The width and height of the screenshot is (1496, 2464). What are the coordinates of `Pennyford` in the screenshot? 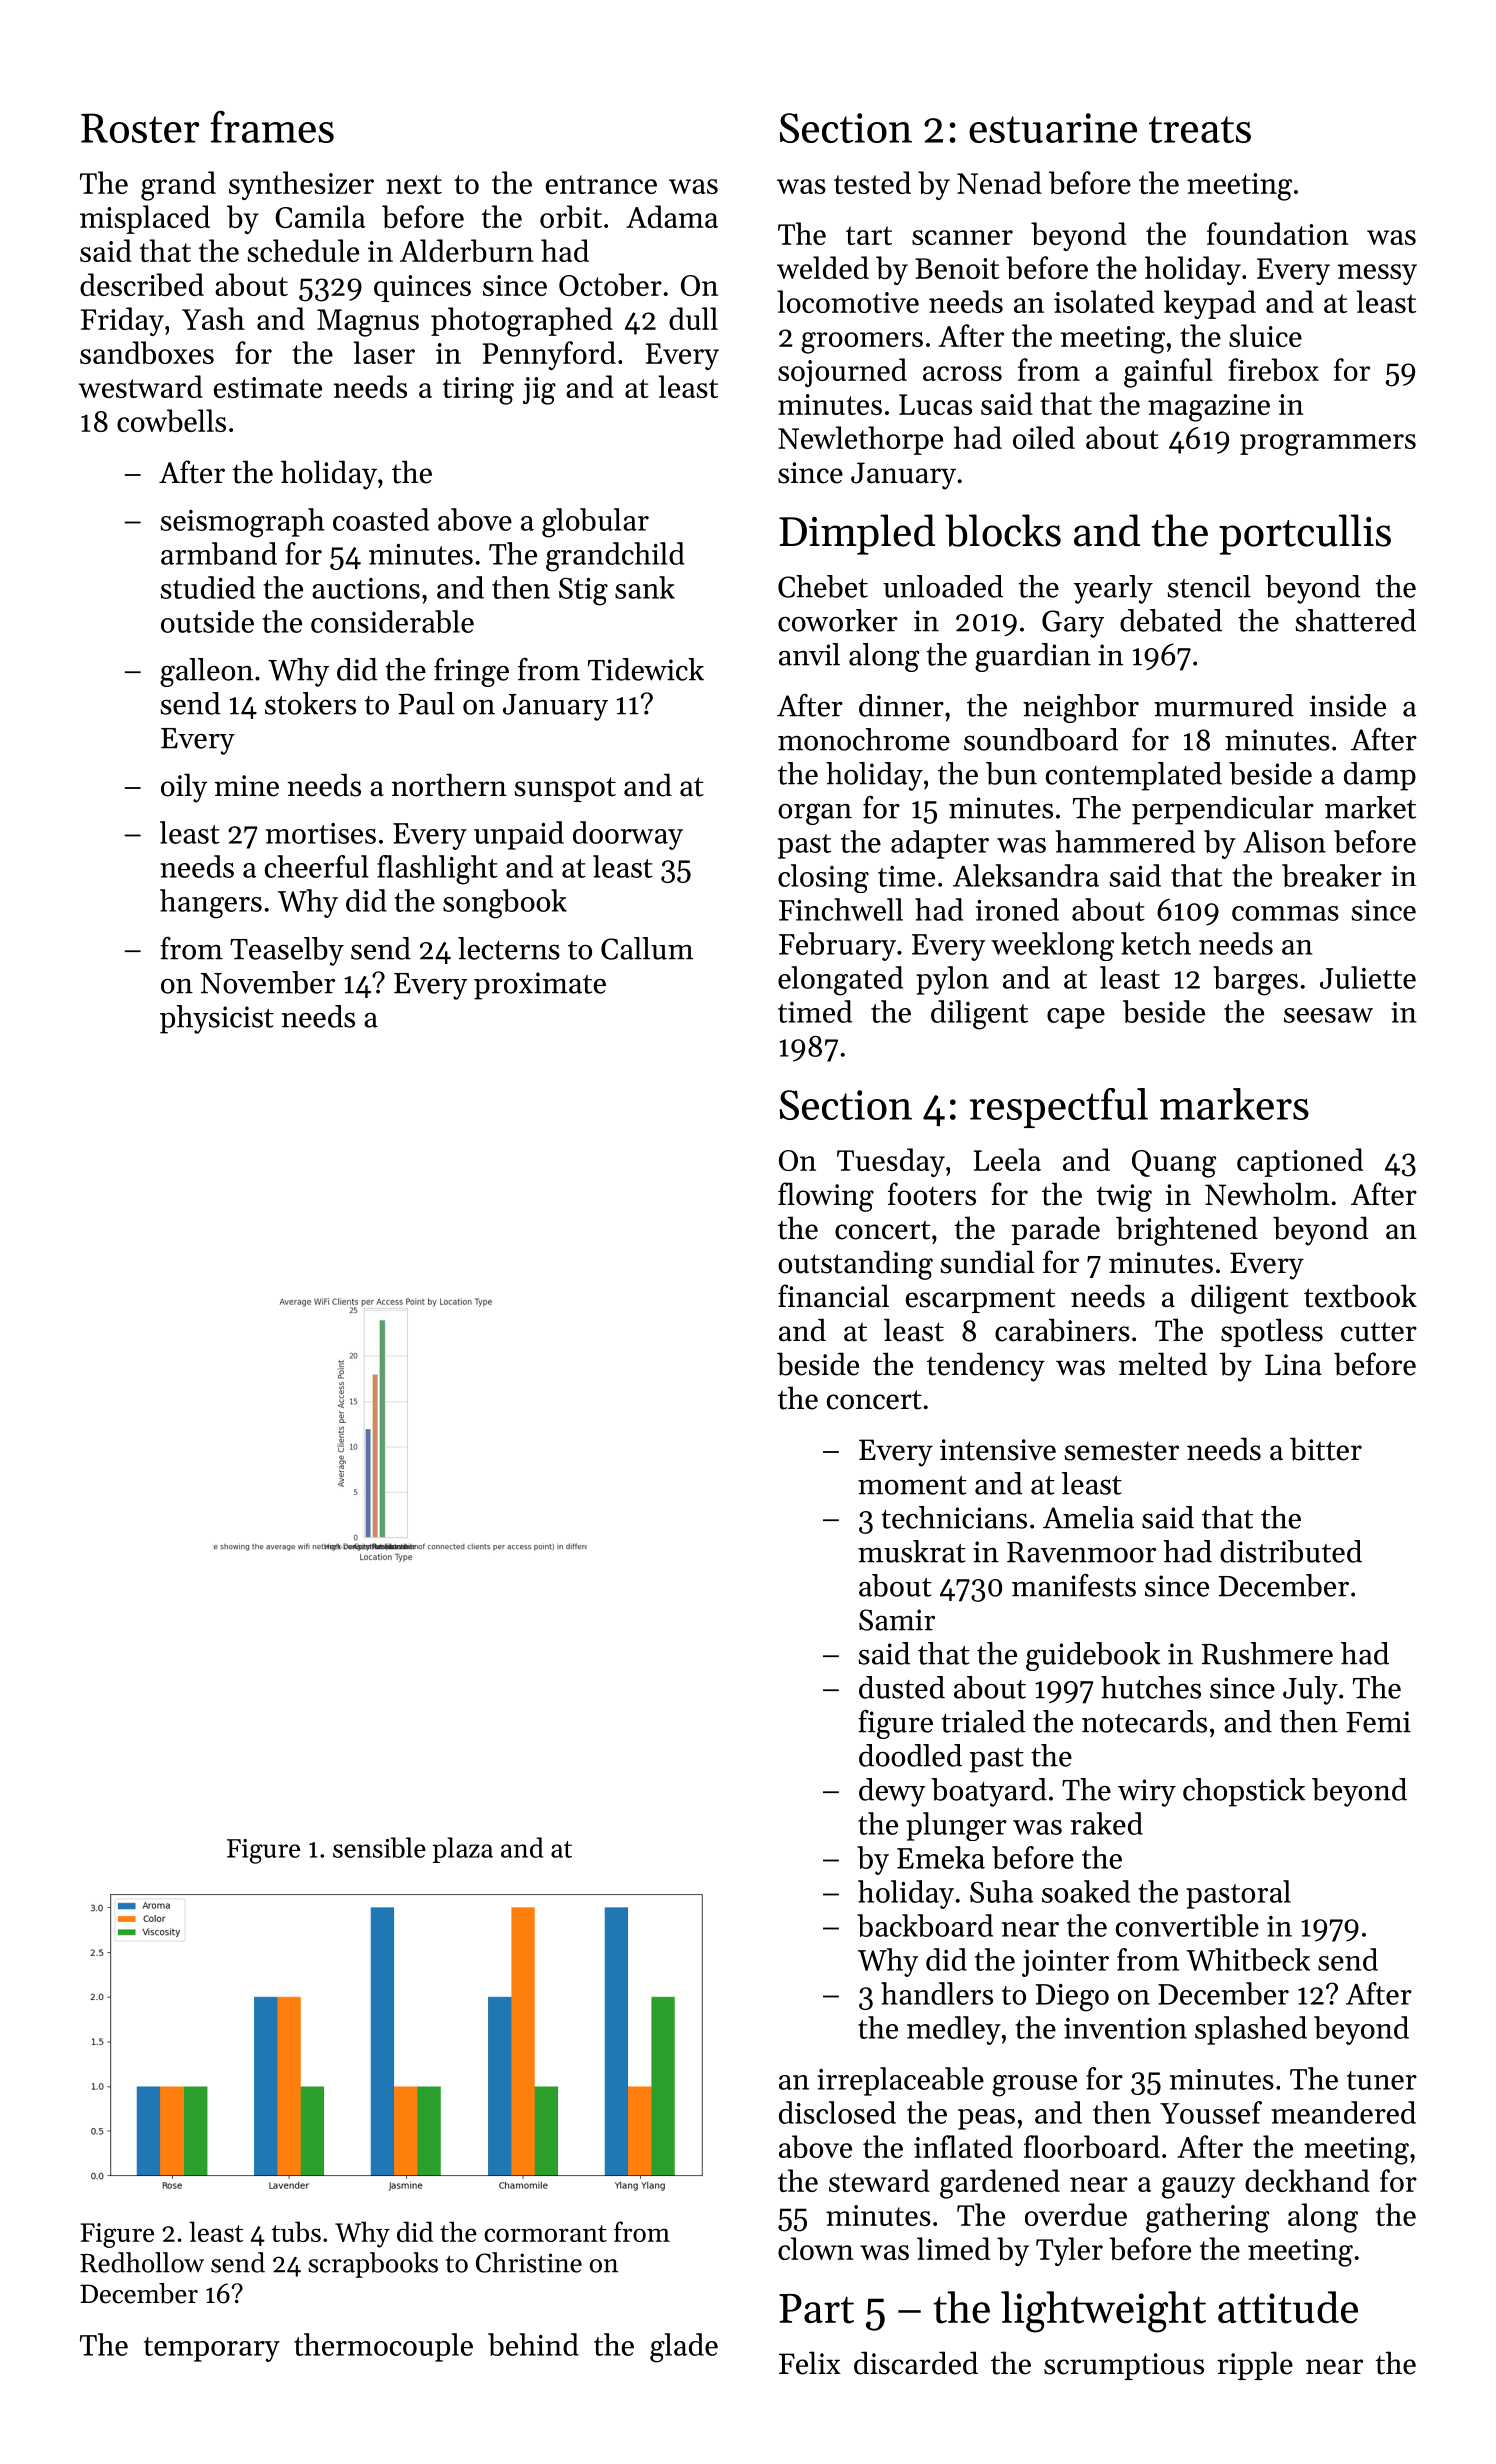 It's located at (549, 355).
